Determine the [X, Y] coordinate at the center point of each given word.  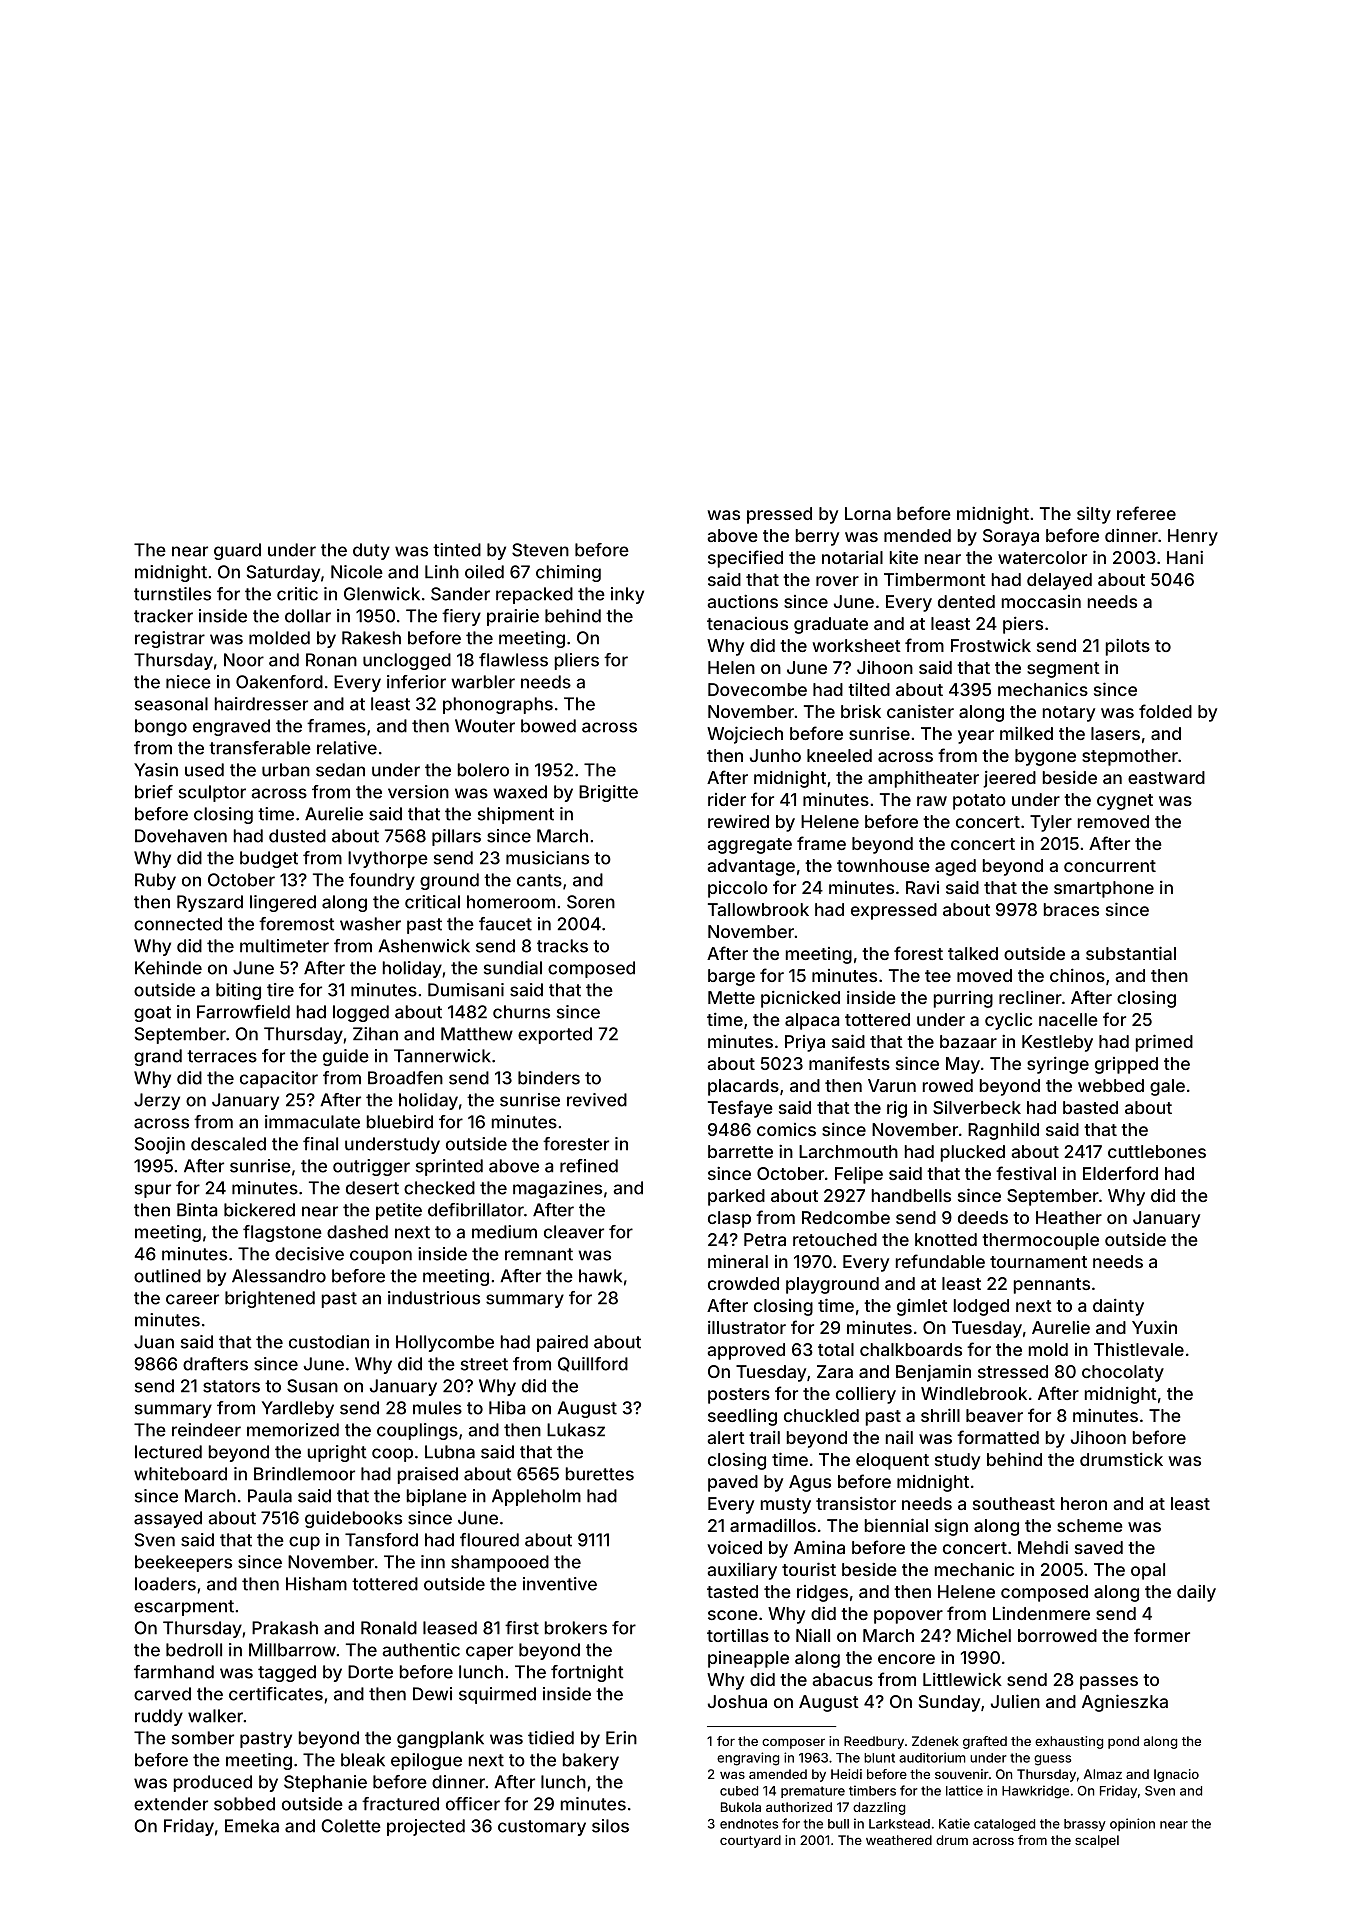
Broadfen [405, 1078]
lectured [168, 1452]
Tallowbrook [758, 909]
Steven [540, 550]
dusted [297, 836]
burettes [600, 1474]
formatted [998, 1437]
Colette [351, 1826]
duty [371, 551]
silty [1094, 515]
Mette [731, 997]
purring [963, 999]
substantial [1131, 953]
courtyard [750, 1841]
